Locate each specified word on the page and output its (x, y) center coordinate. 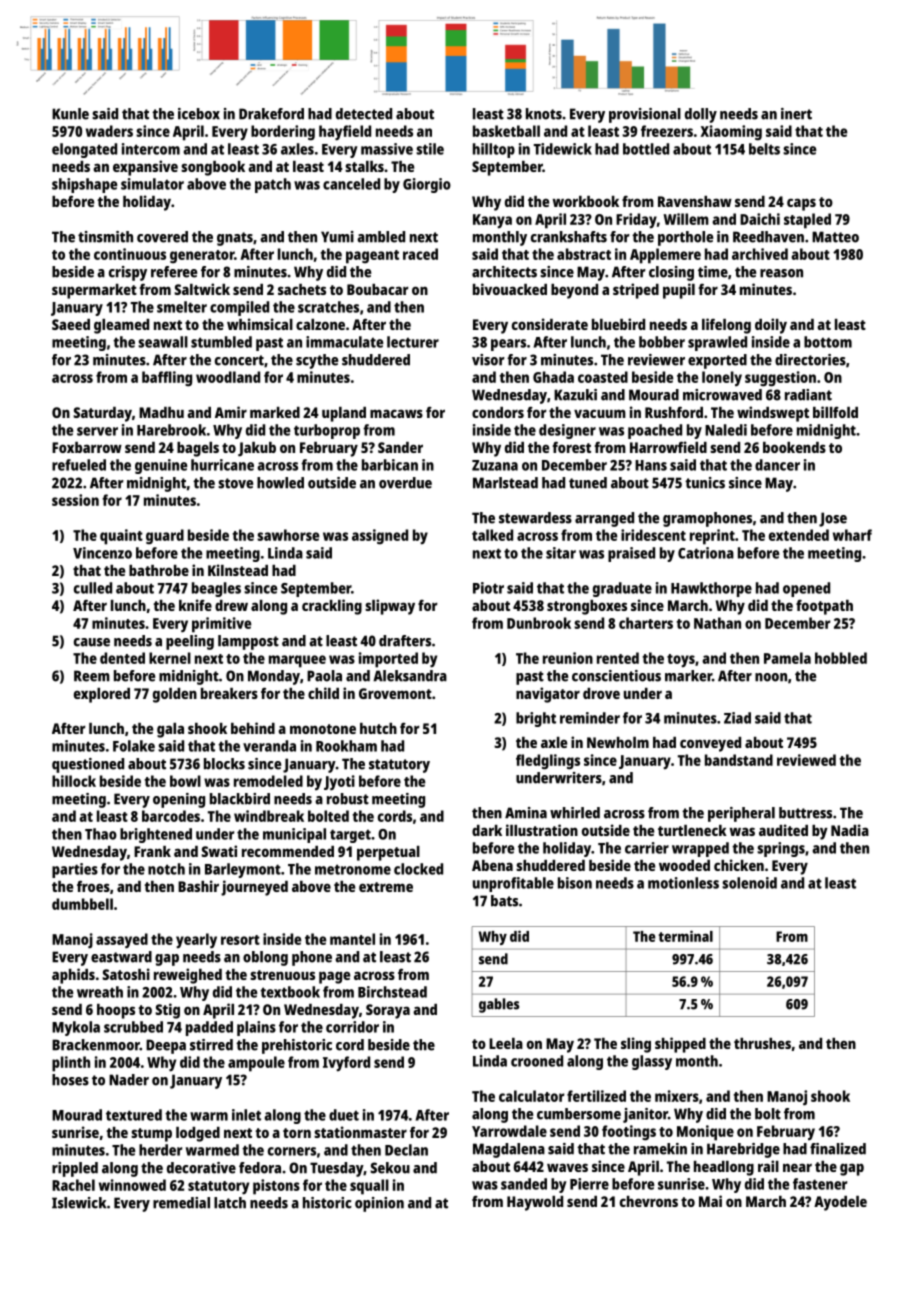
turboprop (327, 431)
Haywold (535, 1203)
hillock (74, 781)
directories (810, 360)
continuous (130, 254)
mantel (352, 939)
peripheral (741, 814)
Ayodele (840, 1203)
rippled (75, 1169)
